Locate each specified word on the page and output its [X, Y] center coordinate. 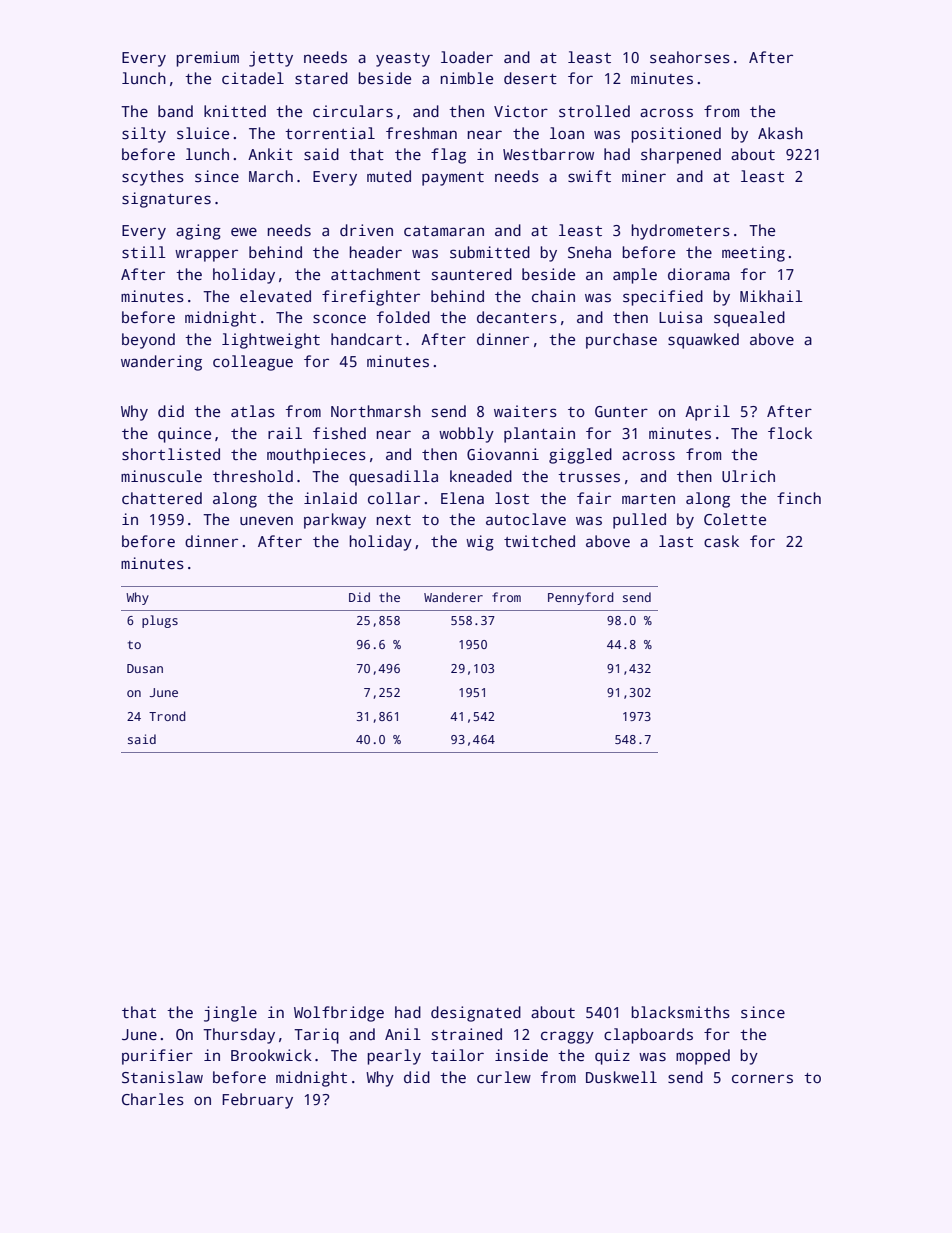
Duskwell [621, 1077]
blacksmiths [680, 1012]
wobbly [466, 435]
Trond [167, 716]
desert [530, 78]
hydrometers [680, 232]
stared [321, 78]
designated [476, 1014]
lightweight [271, 341]
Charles [153, 1099]
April [707, 413]
